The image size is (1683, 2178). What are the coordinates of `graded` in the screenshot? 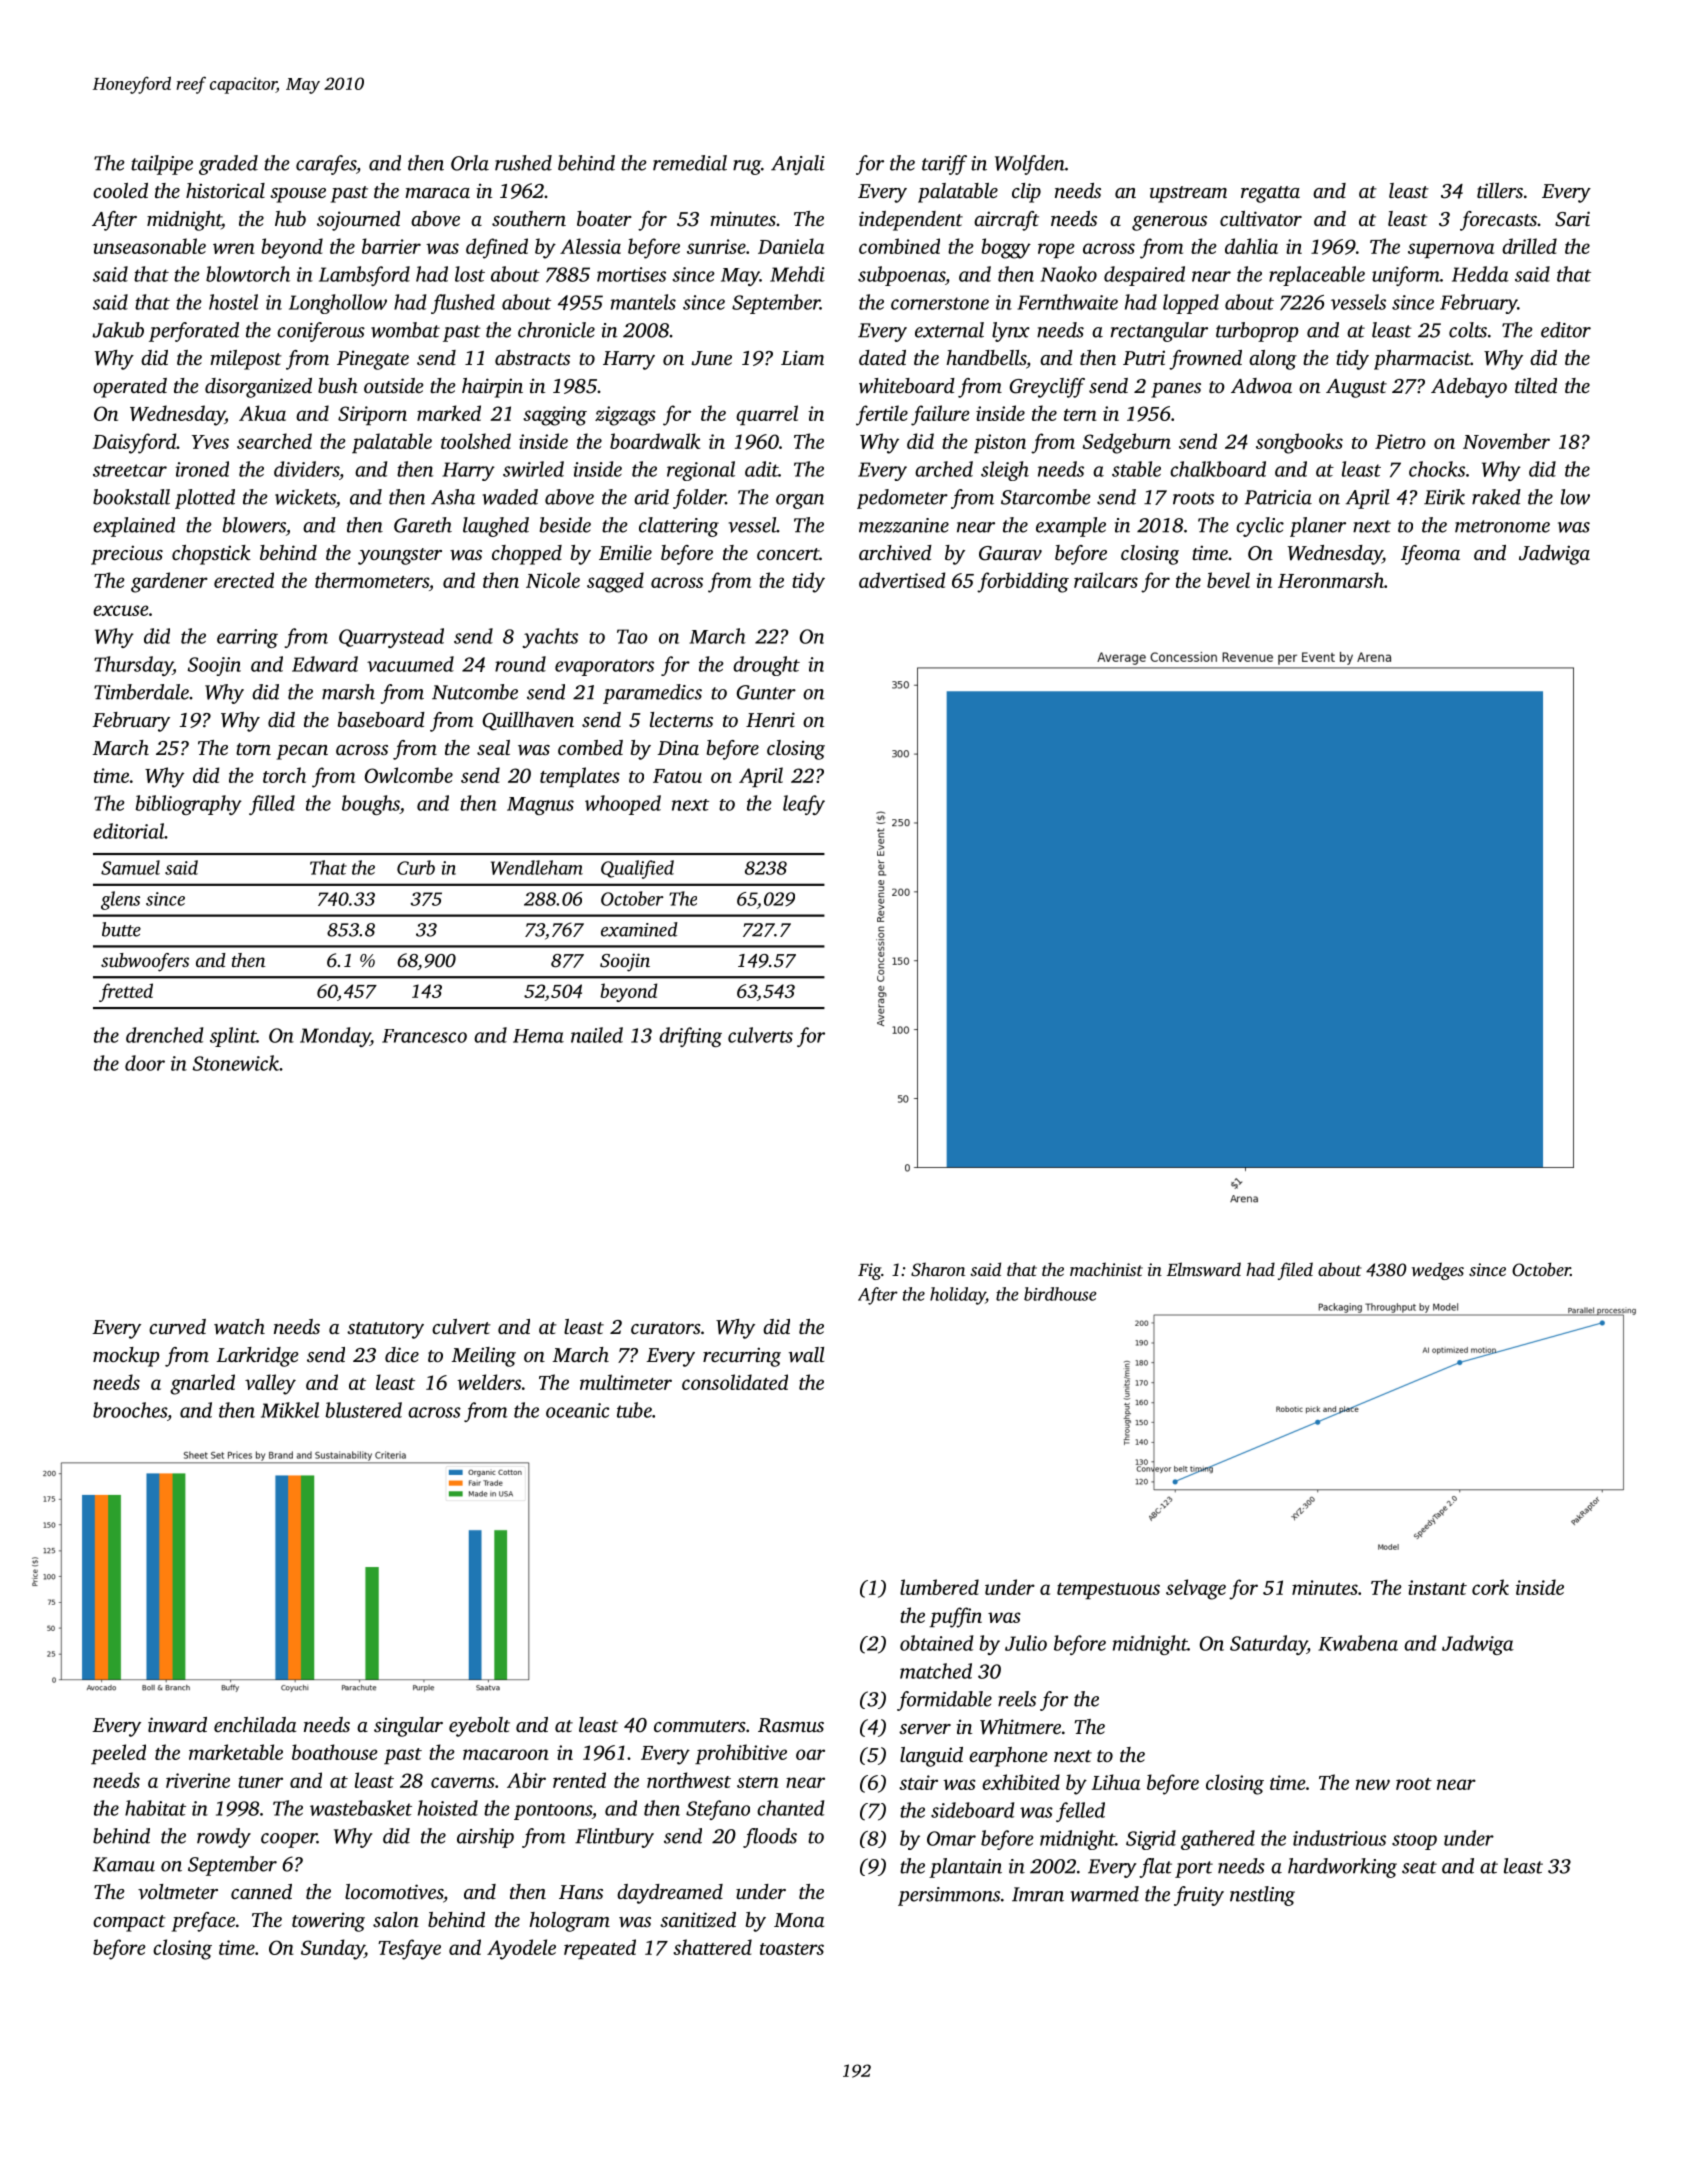 It's located at (228, 165).
